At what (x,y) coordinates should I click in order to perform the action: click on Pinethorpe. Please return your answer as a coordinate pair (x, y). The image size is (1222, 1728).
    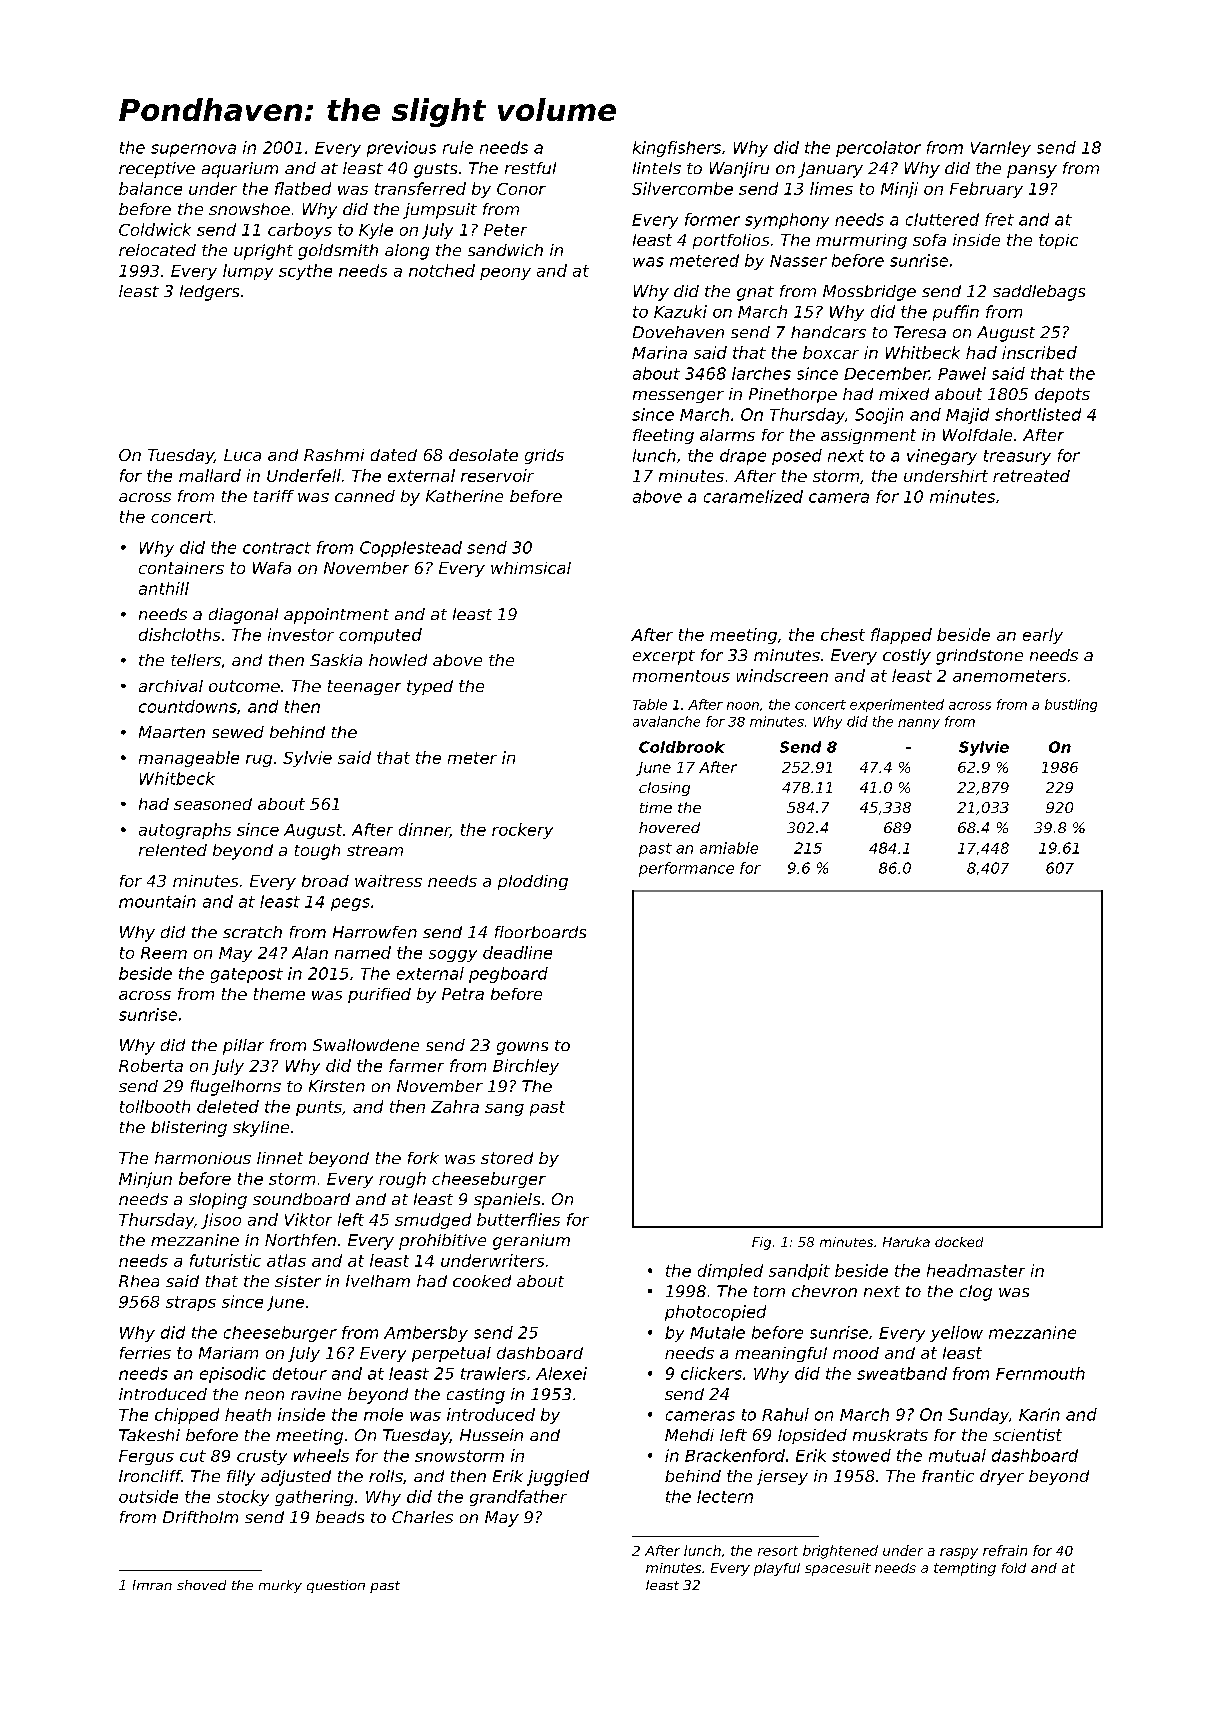
    Looking at the image, I should click on (793, 395).
